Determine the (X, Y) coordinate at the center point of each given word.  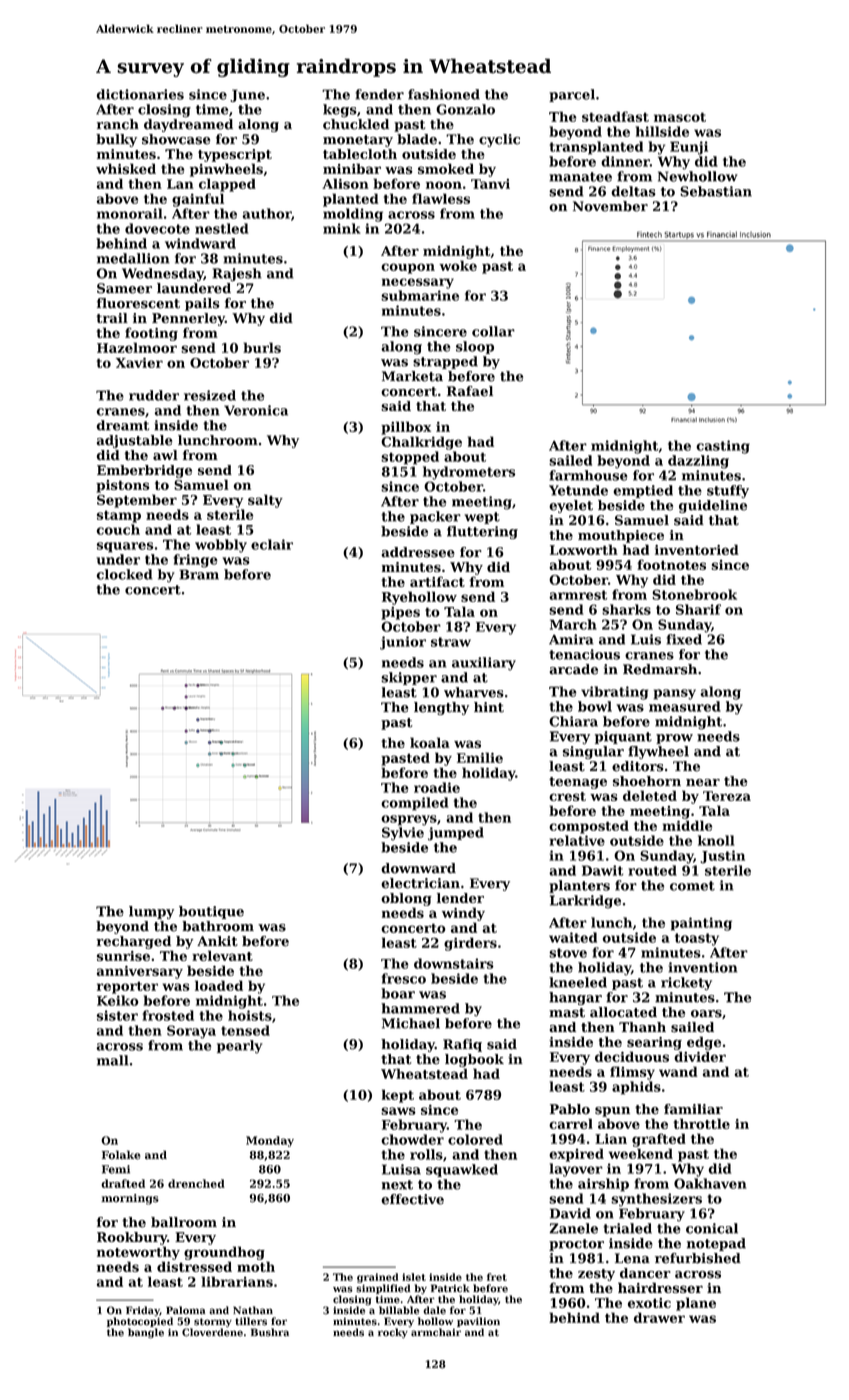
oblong (406, 899)
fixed (684, 639)
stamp (119, 516)
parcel (572, 95)
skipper (409, 678)
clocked (125, 574)
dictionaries (140, 94)
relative (577, 840)
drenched (196, 1183)
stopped (410, 458)
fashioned (444, 94)
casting (723, 447)
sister (117, 1015)
